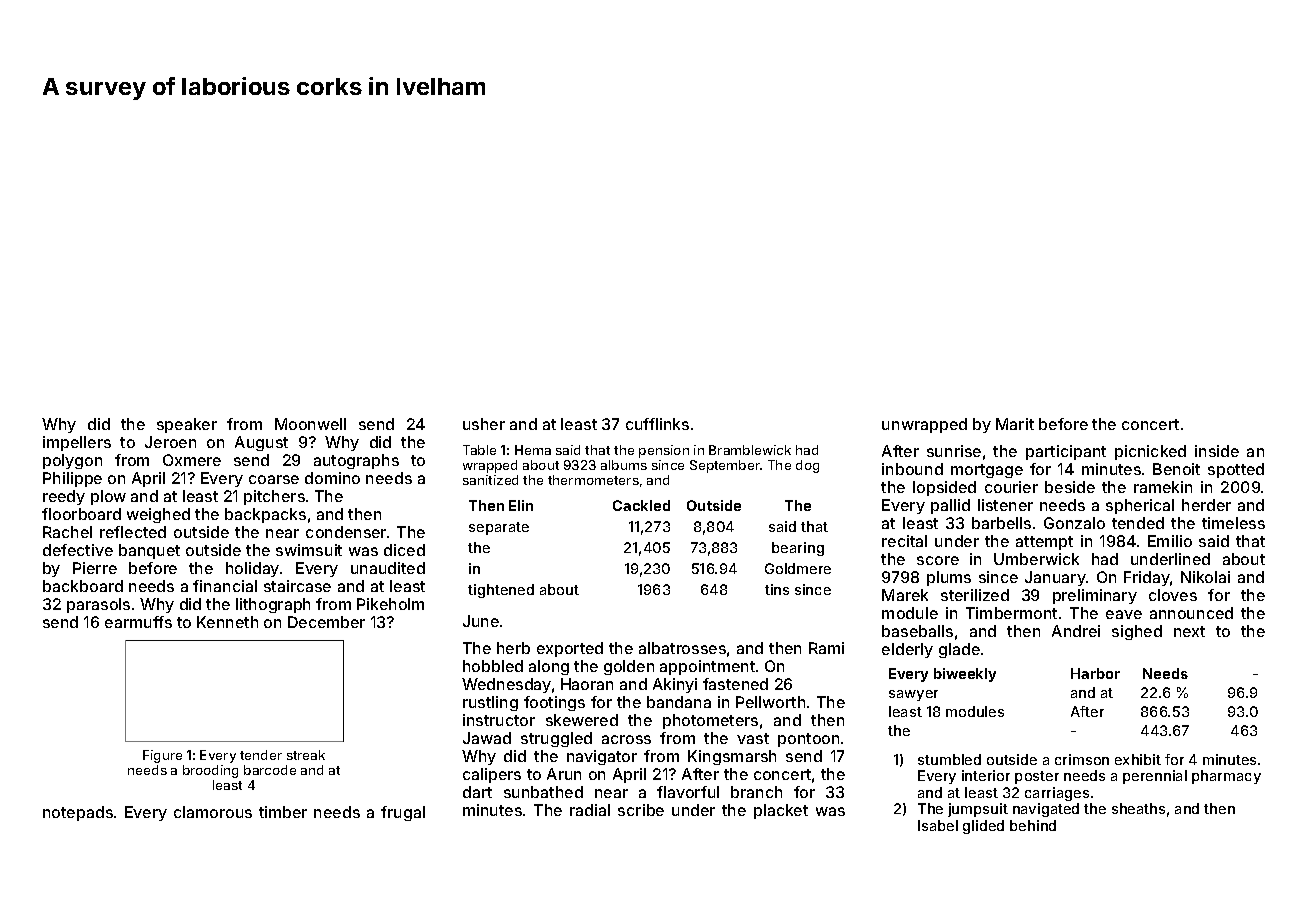 The image size is (1308, 924). I want to click on notepads, so click(78, 813).
